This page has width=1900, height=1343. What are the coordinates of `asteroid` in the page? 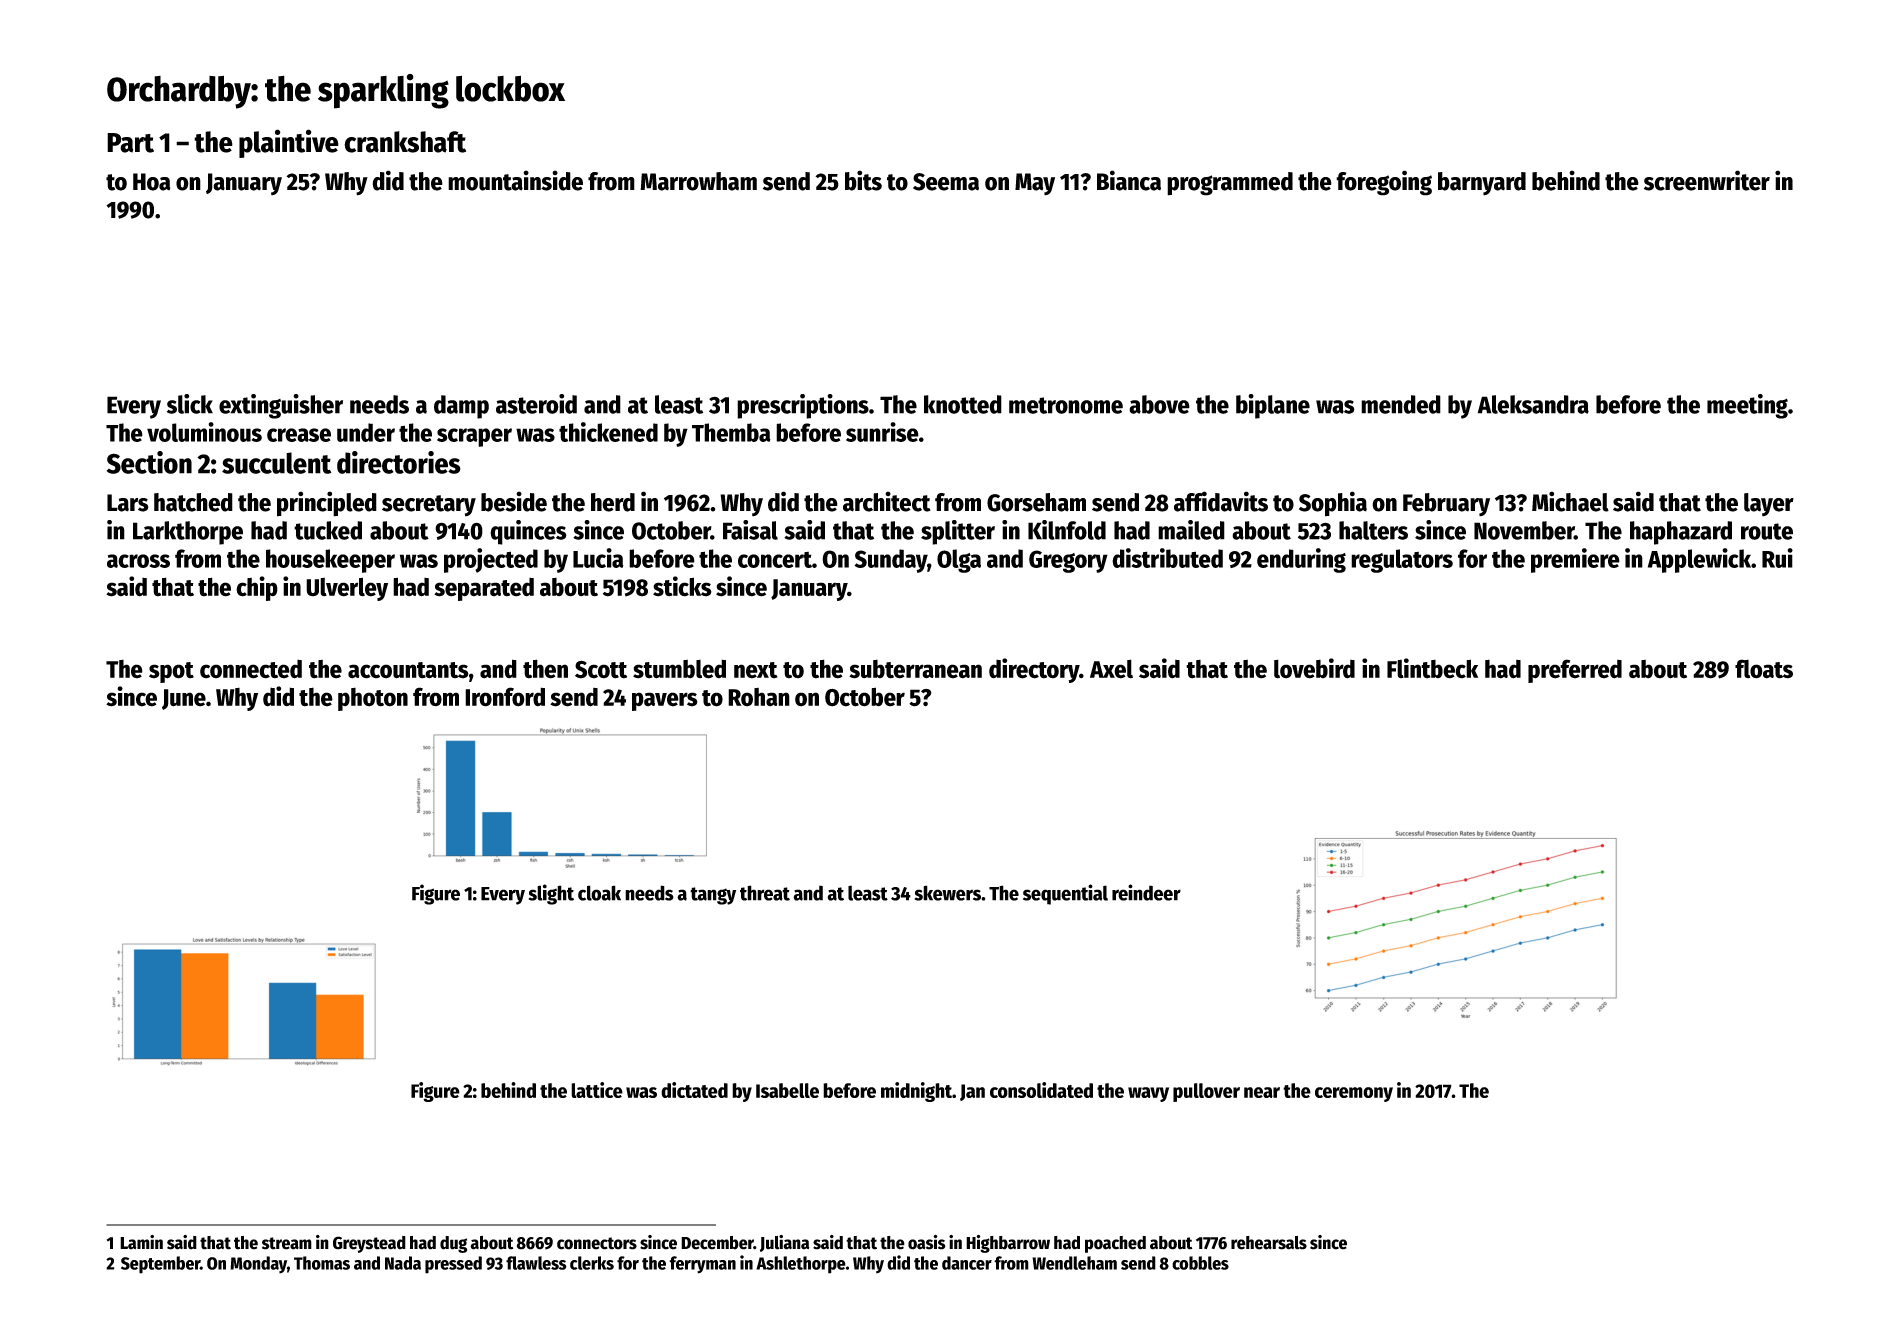 It's located at (536, 404).
